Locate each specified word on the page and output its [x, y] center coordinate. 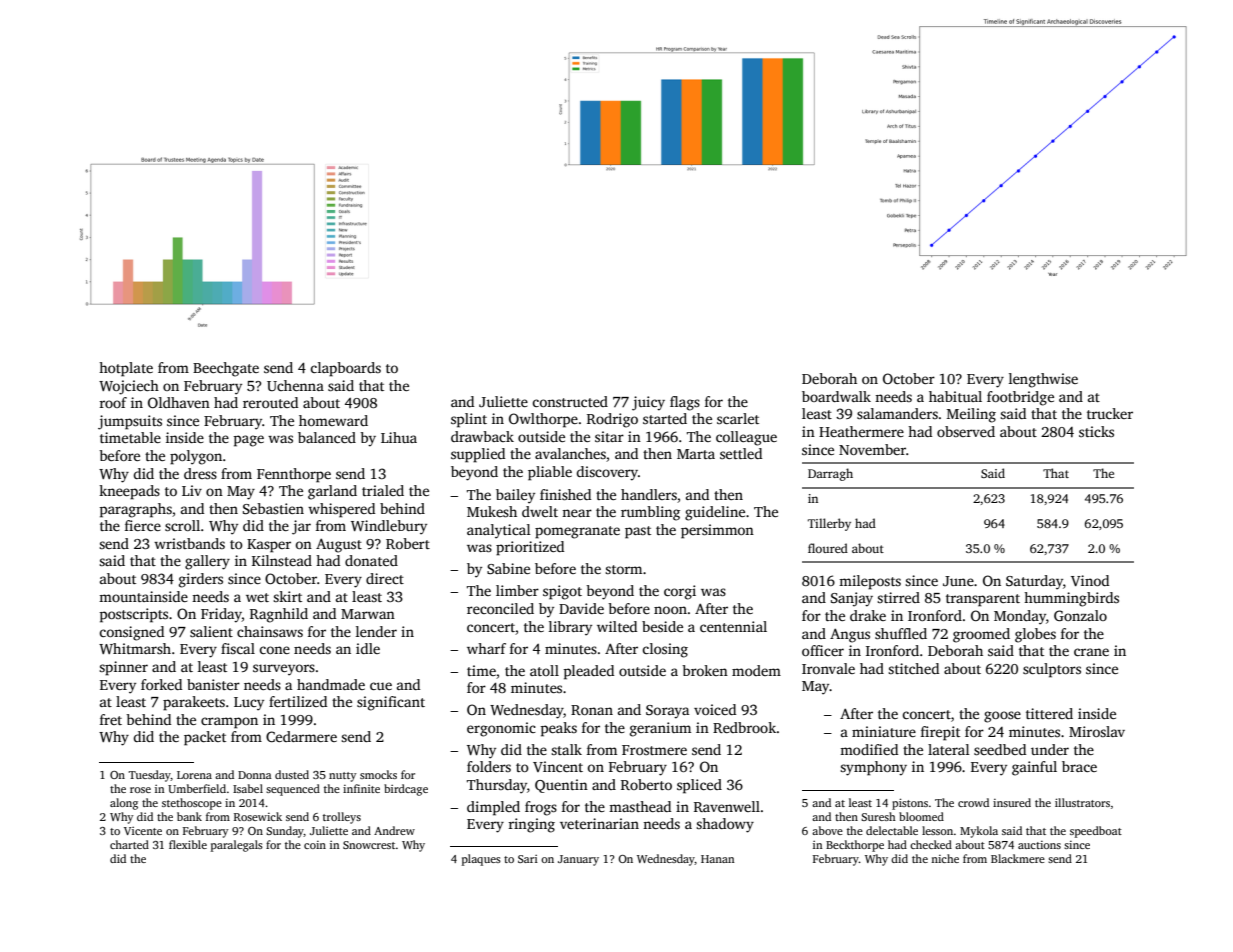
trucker [1110, 413]
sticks [1096, 431]
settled [741, 453]
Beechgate [226, 369]
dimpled [493, 808]
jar [301, 527]
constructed [570, 401]
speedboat [1096, 832]
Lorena [194, 775]
